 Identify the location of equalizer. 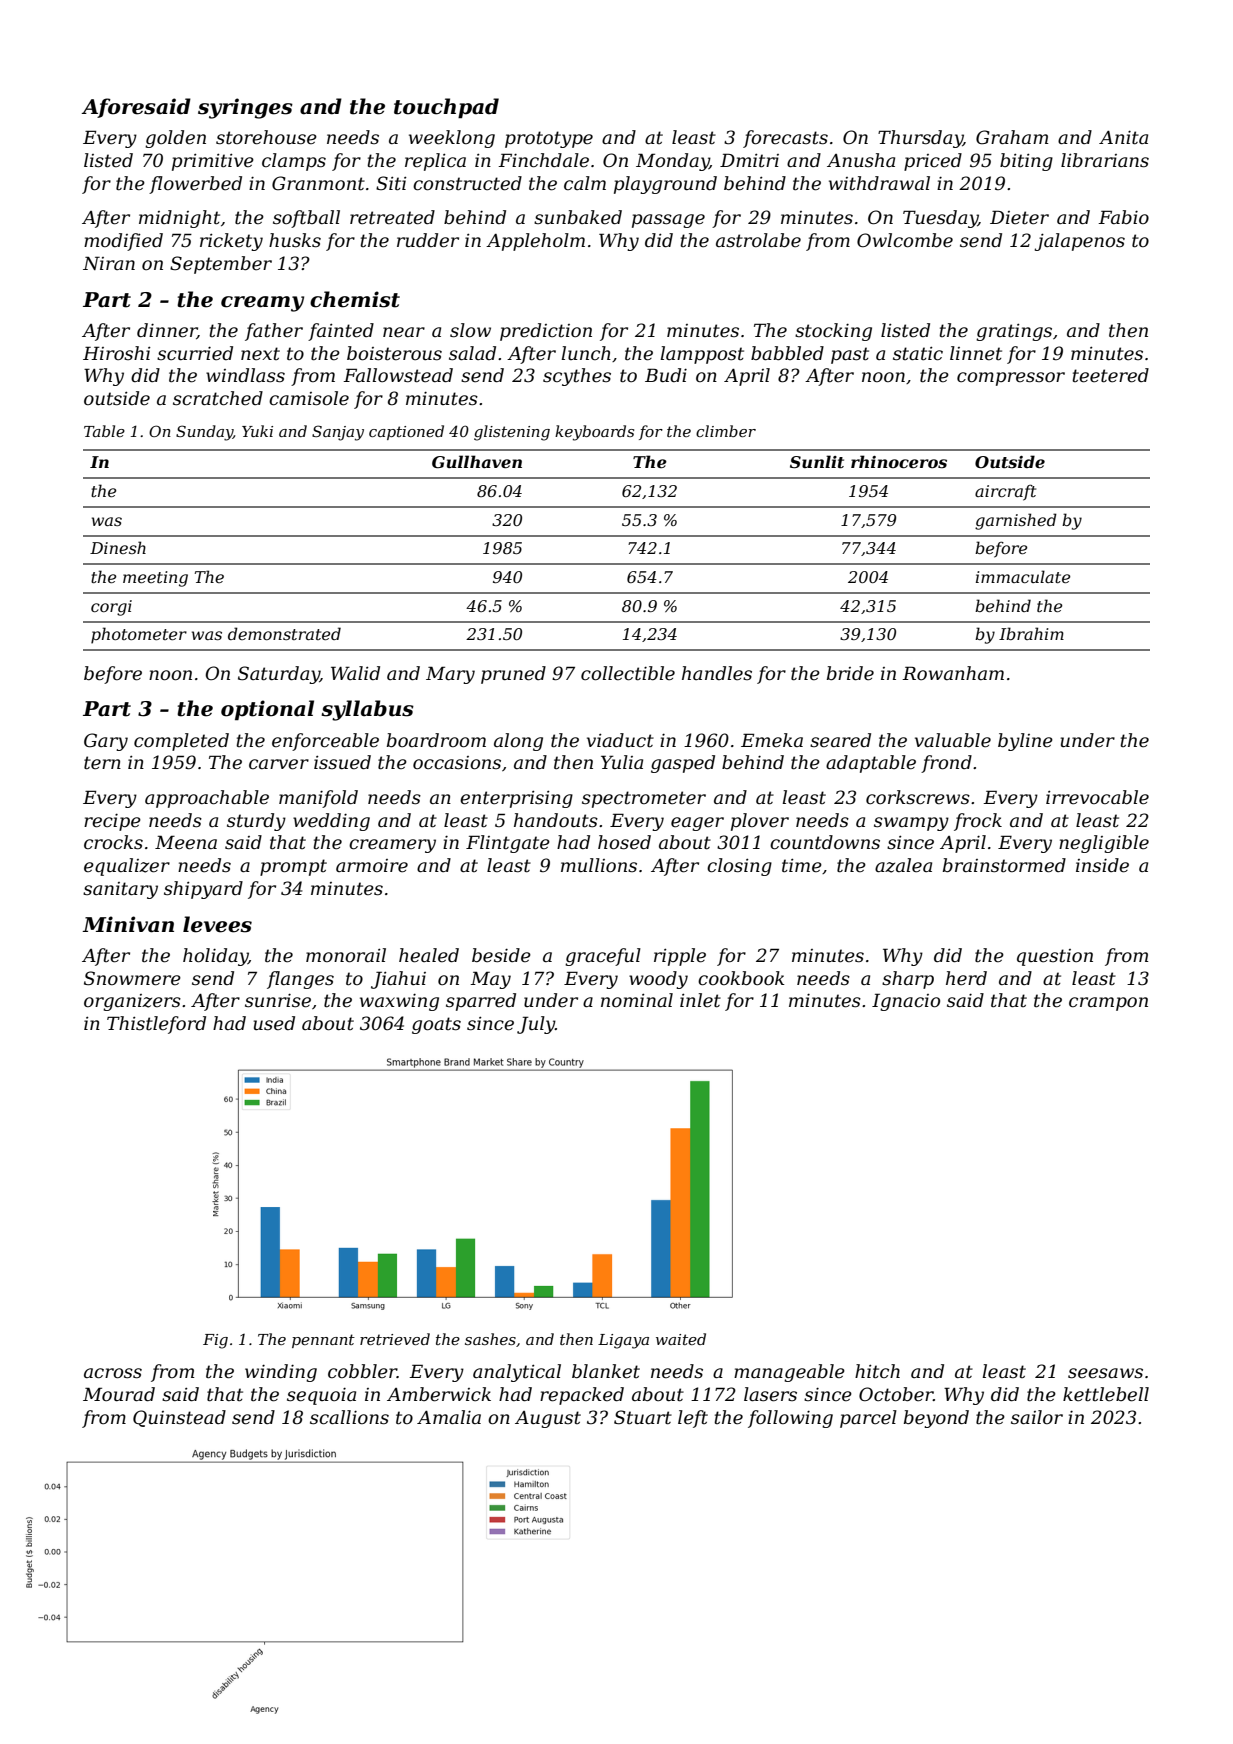
(127, 867).
